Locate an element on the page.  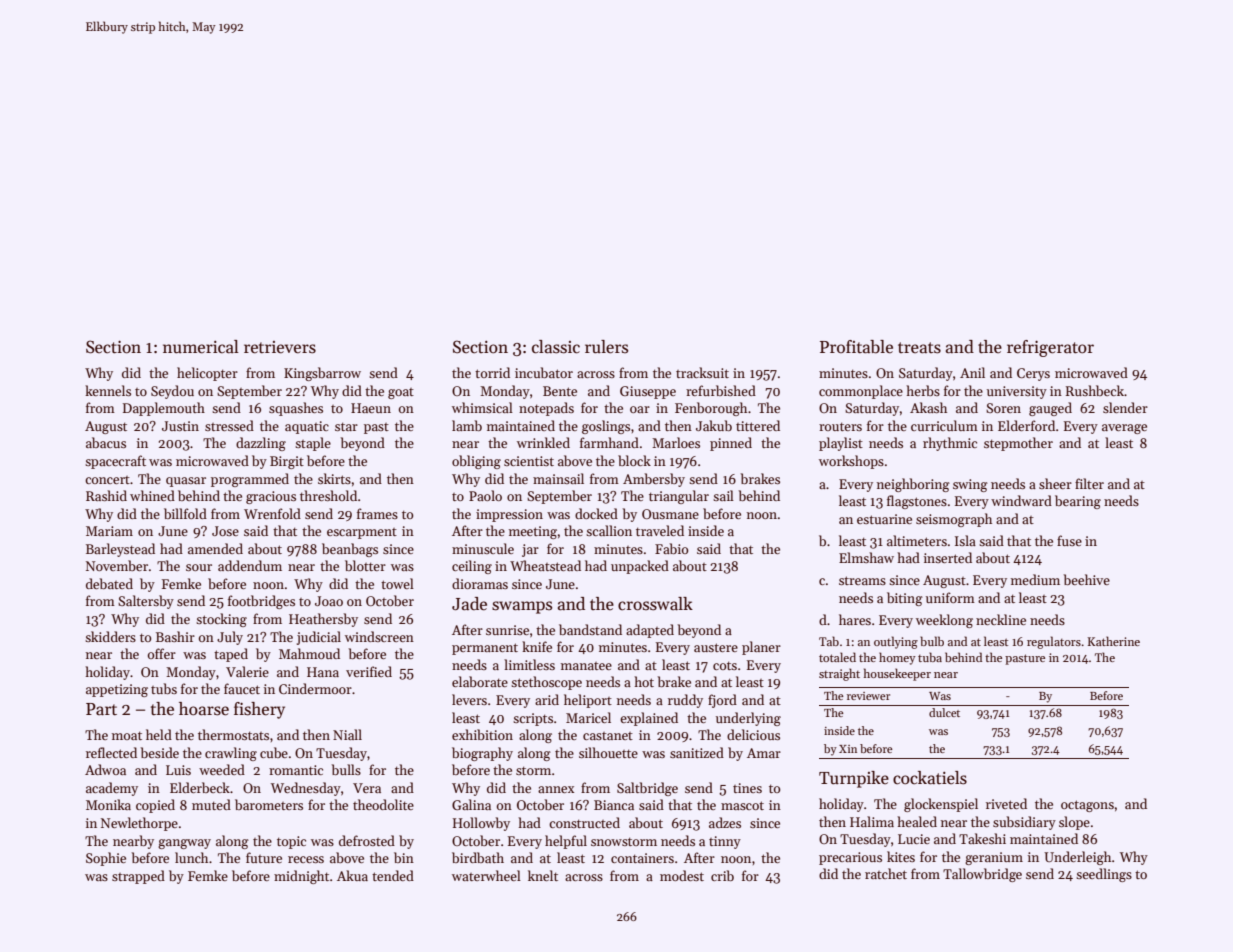
Galina is located at coordinates (471, 804).
